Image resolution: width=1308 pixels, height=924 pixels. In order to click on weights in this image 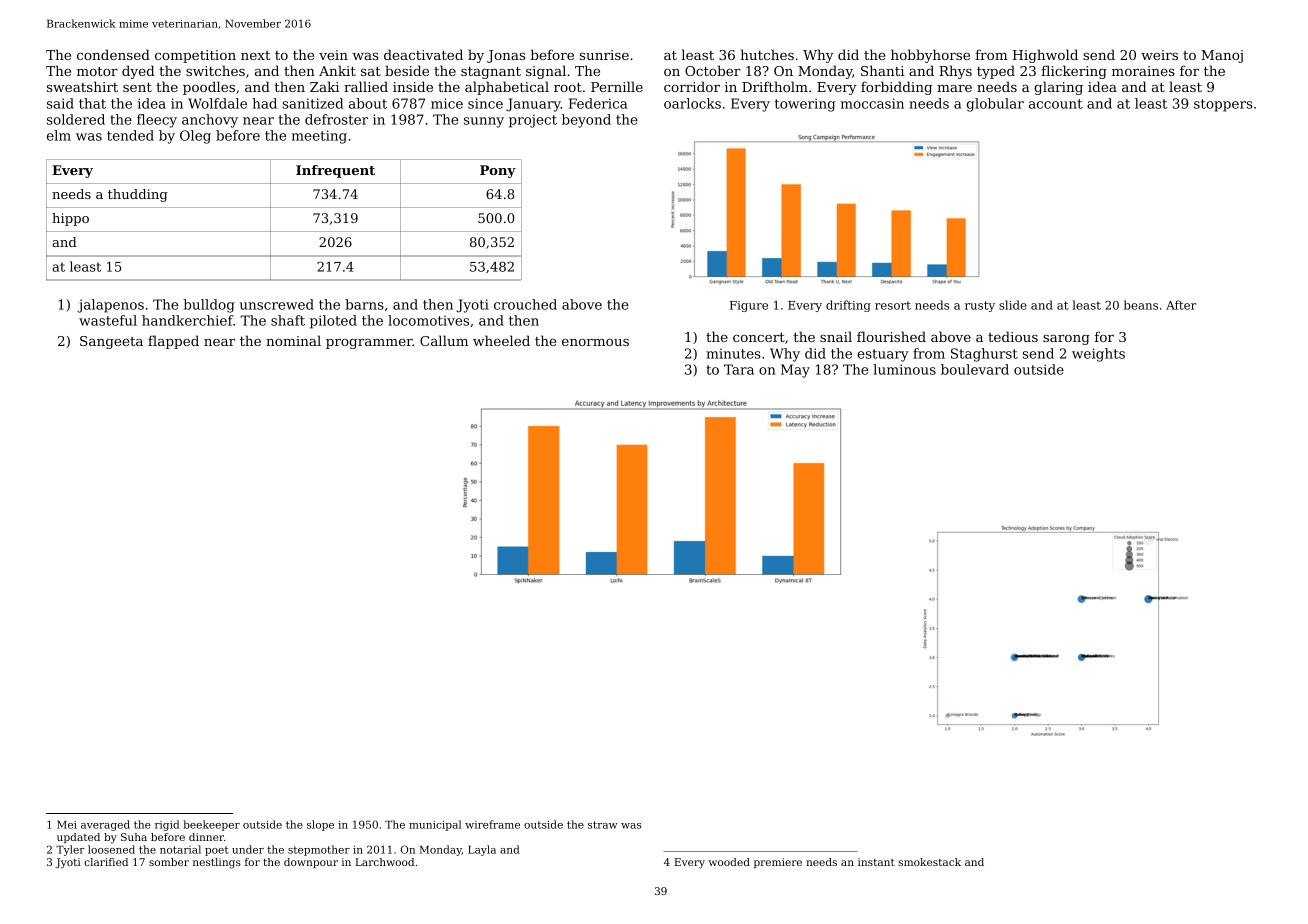, I will do `click(1098, 355)`.
